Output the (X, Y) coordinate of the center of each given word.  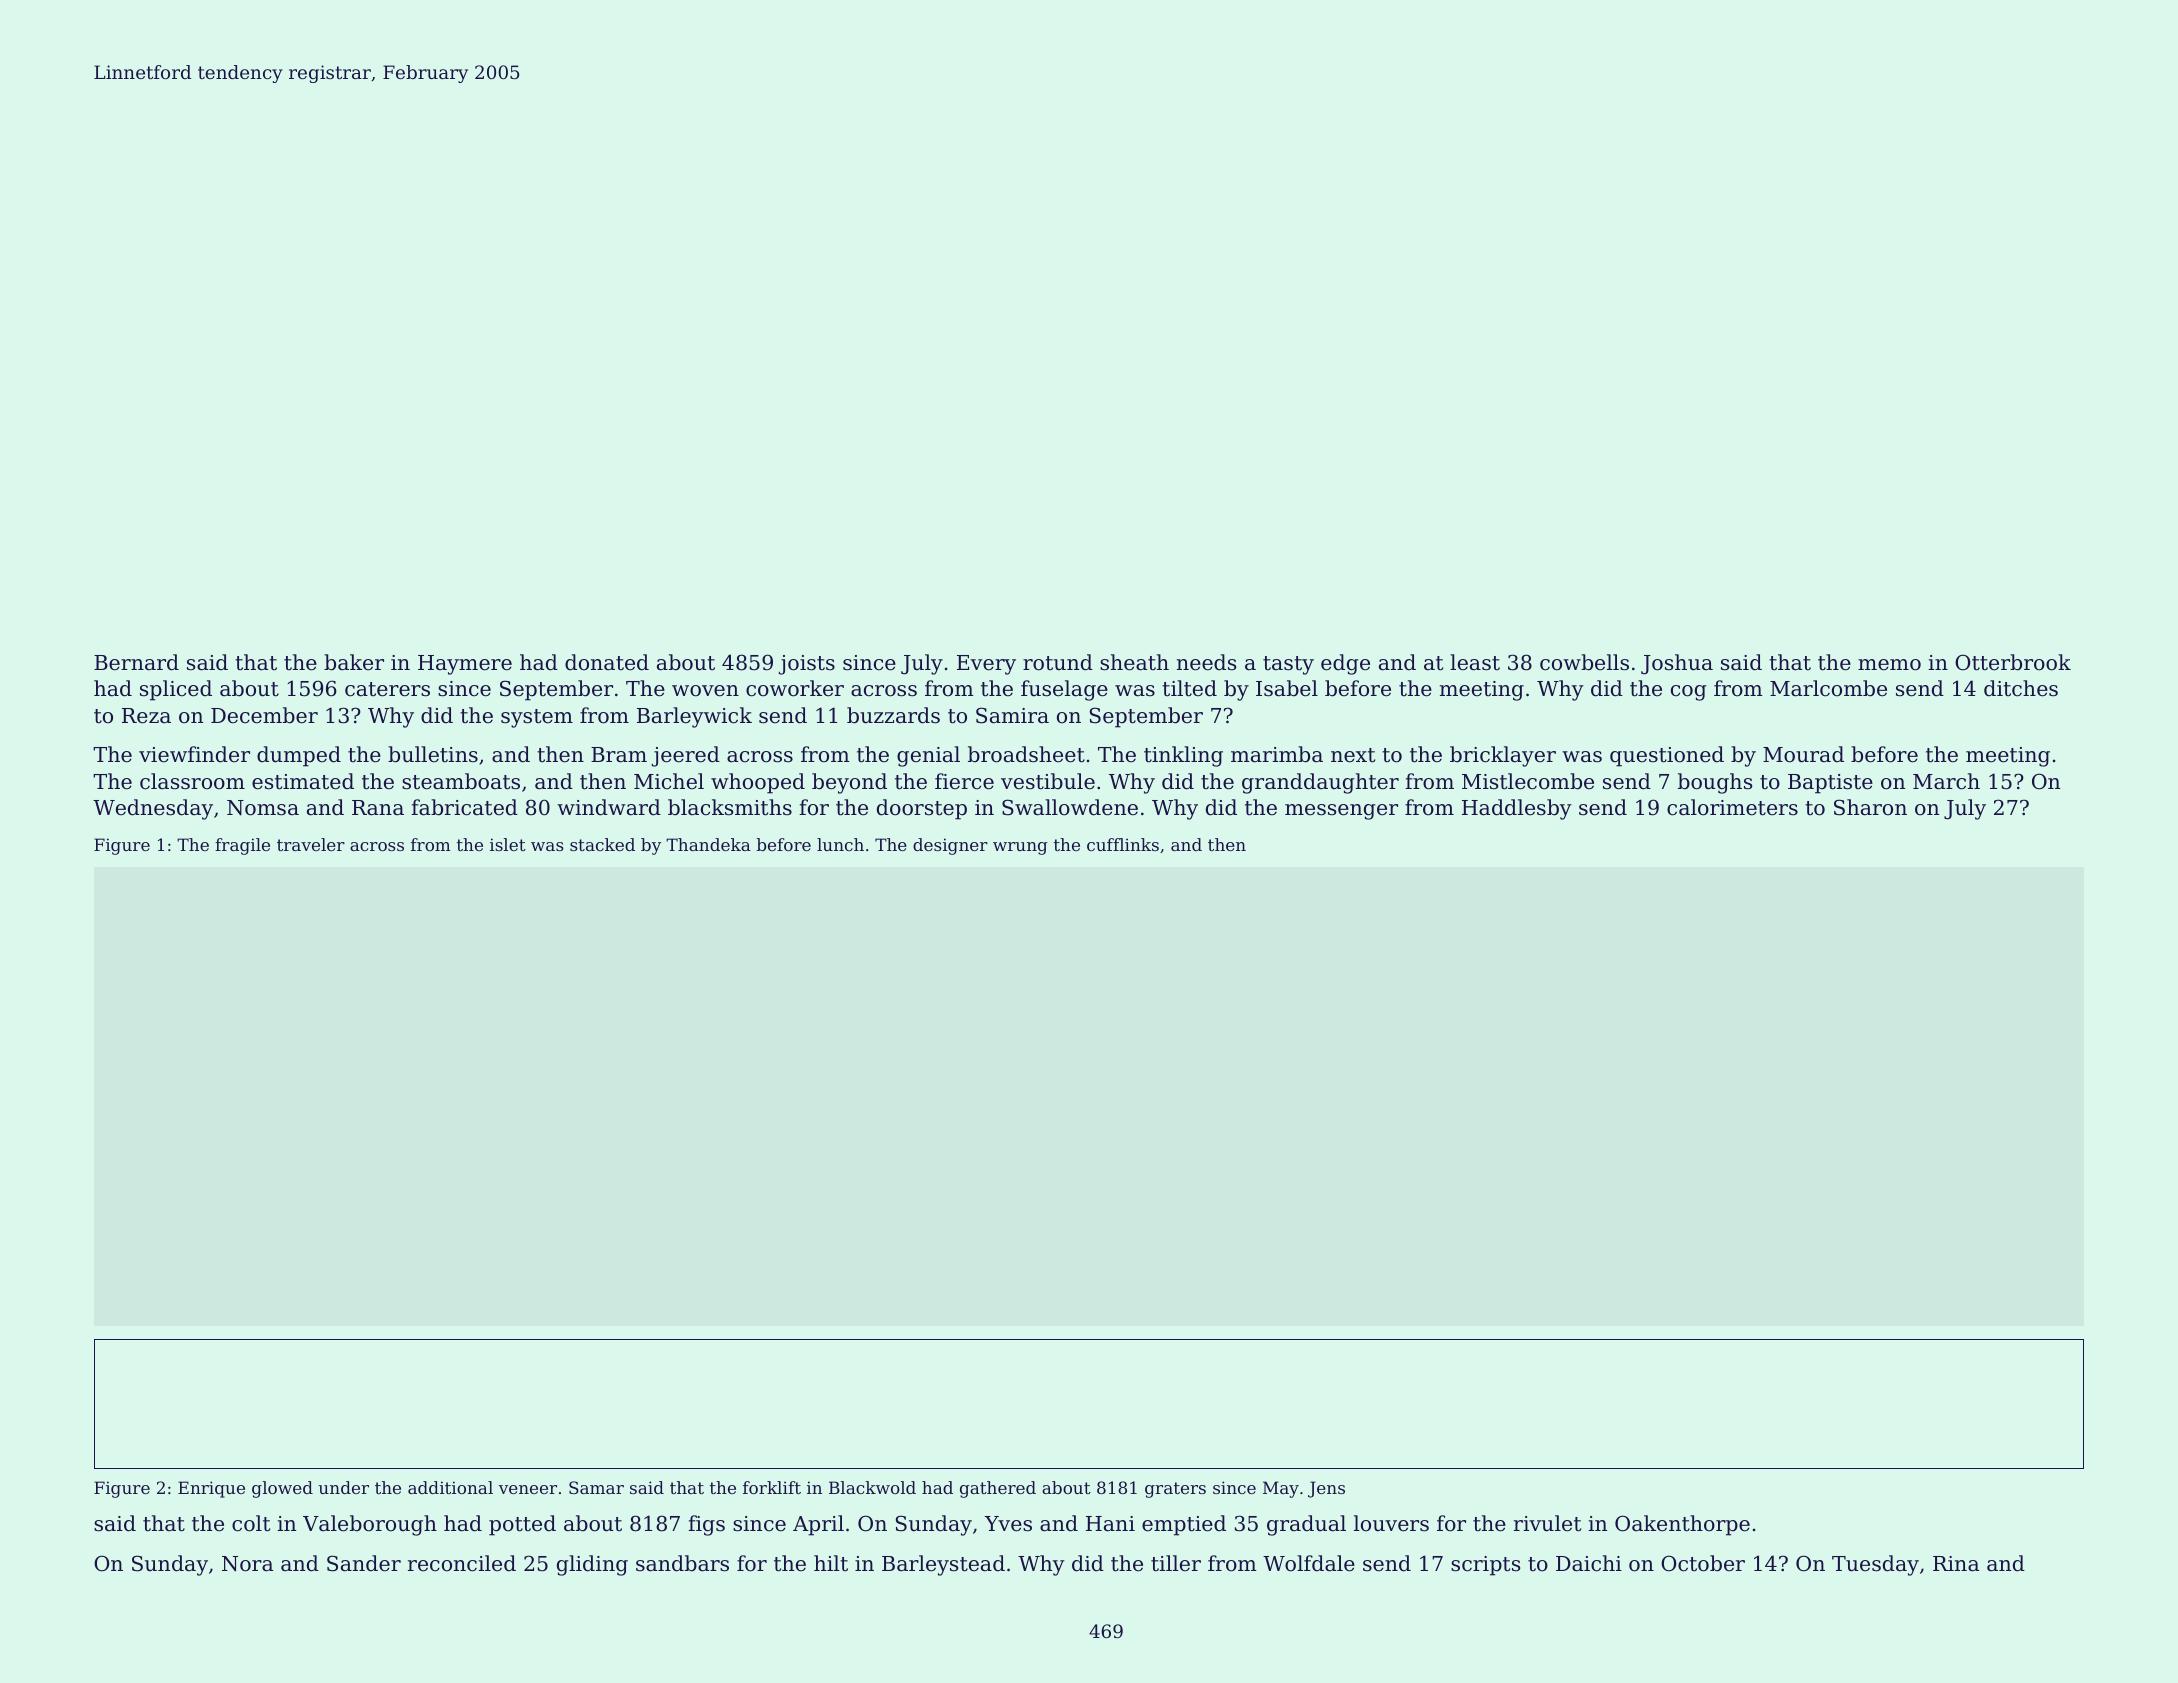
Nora (247, 1564)
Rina (1956, 1564)
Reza (146, 716)
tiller (1176, 1563)
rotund (1058, 662)
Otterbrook (2013, 662)
